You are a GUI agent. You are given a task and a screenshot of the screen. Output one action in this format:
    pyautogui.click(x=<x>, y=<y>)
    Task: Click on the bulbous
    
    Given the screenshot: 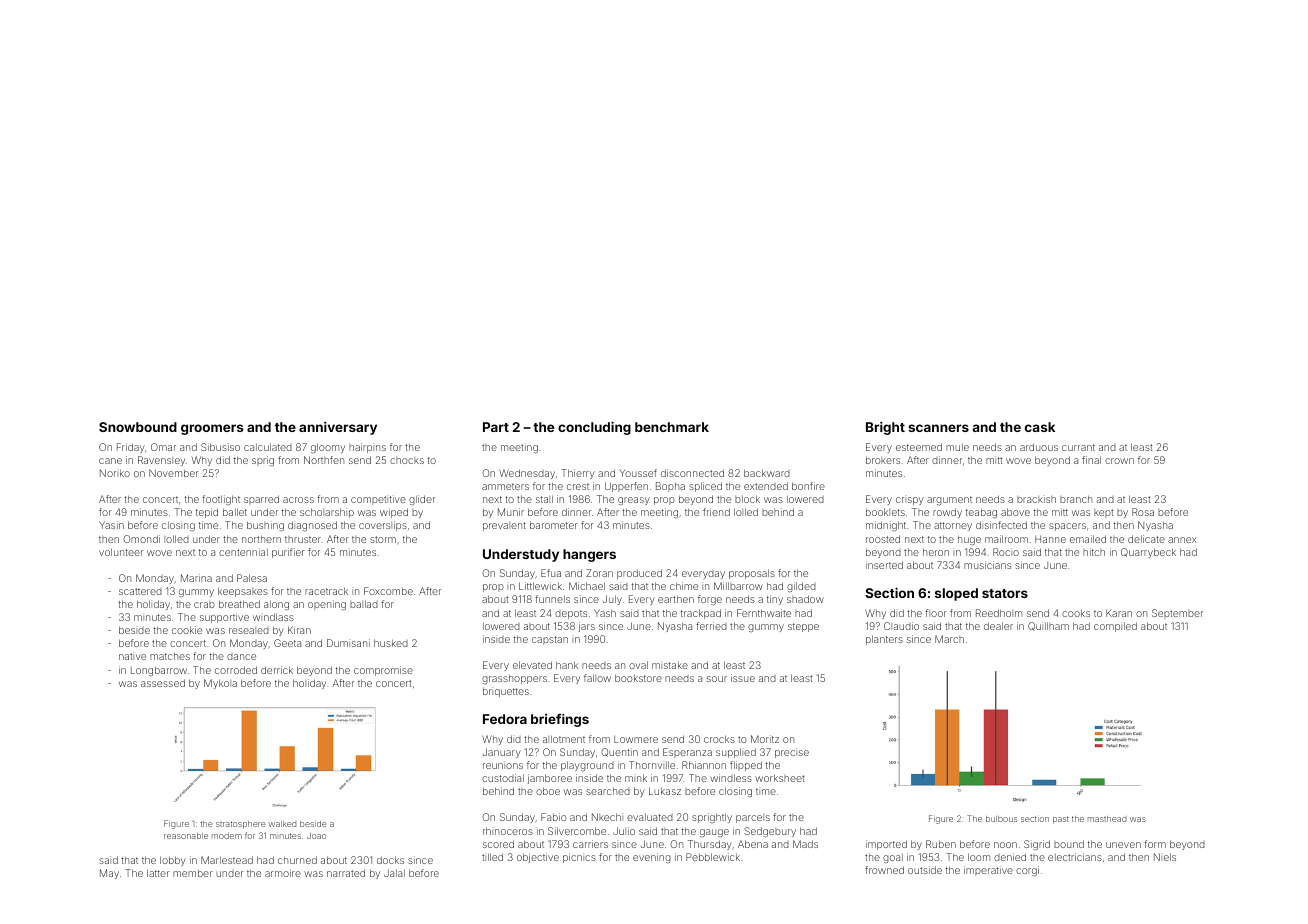 What is the action you would take?
    pyautogui.click(x=1001, y=819)
